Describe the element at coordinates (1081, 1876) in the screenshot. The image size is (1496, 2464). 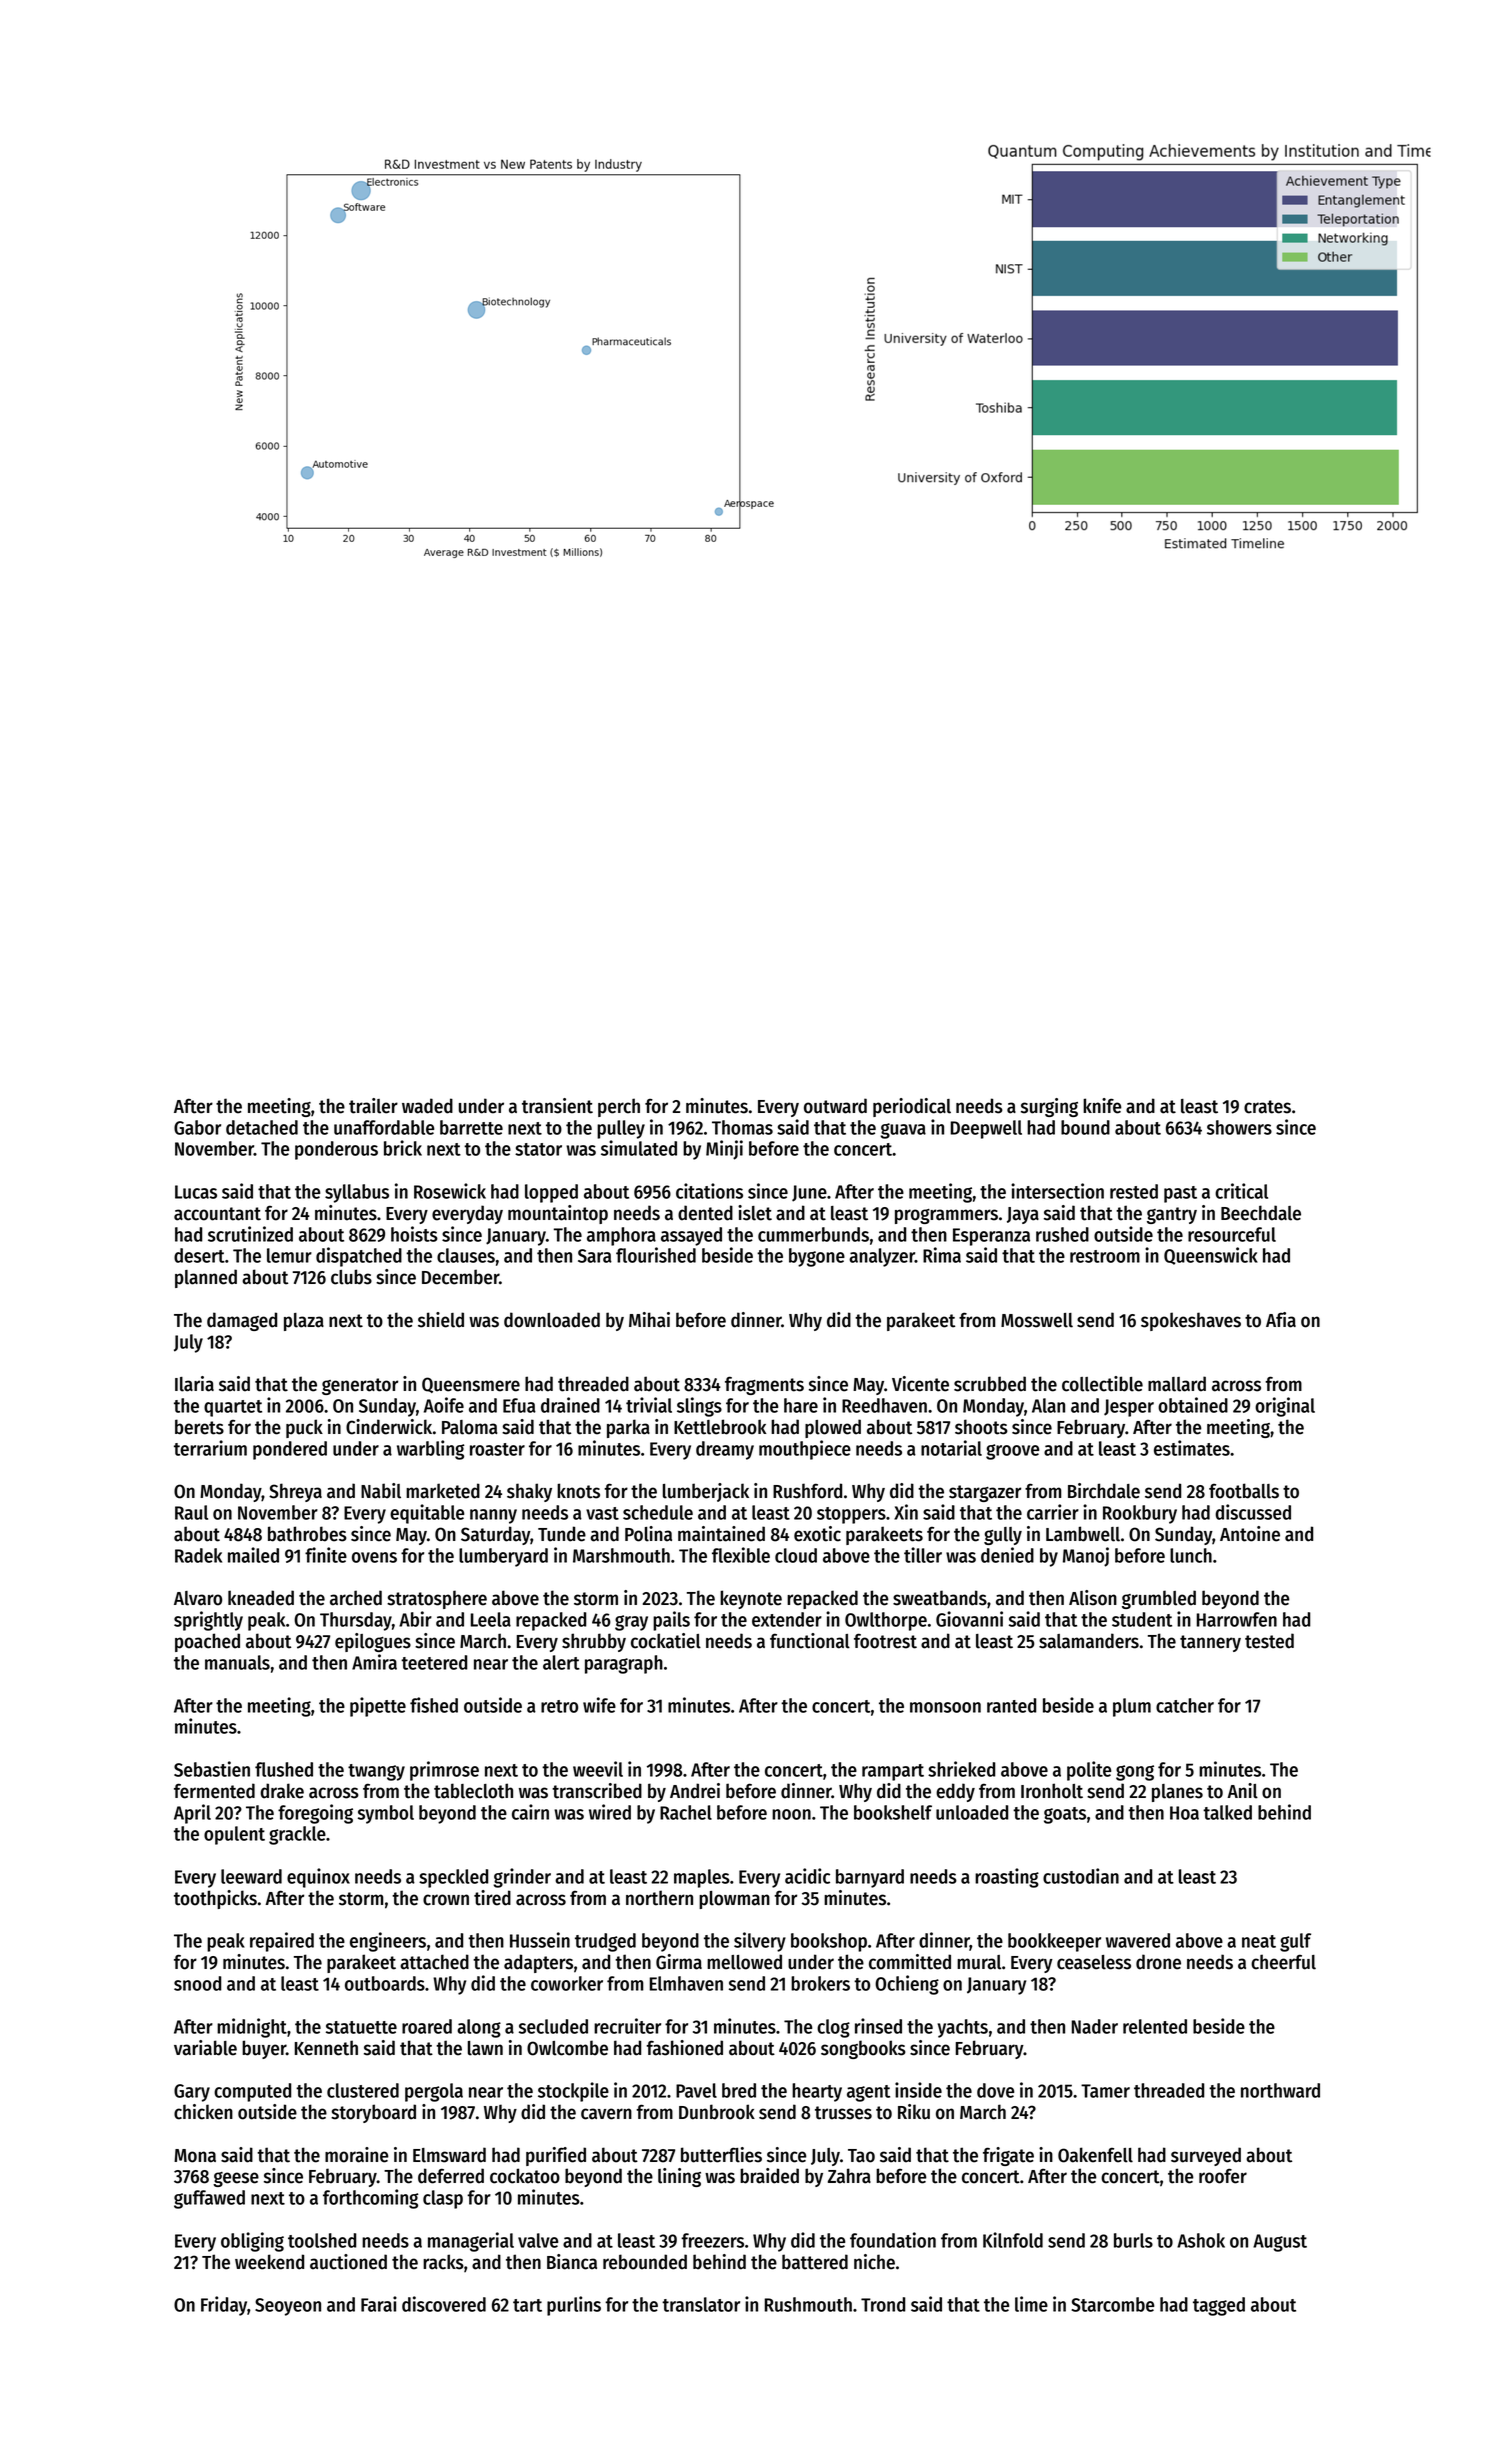
I see `custodian` at that location.
